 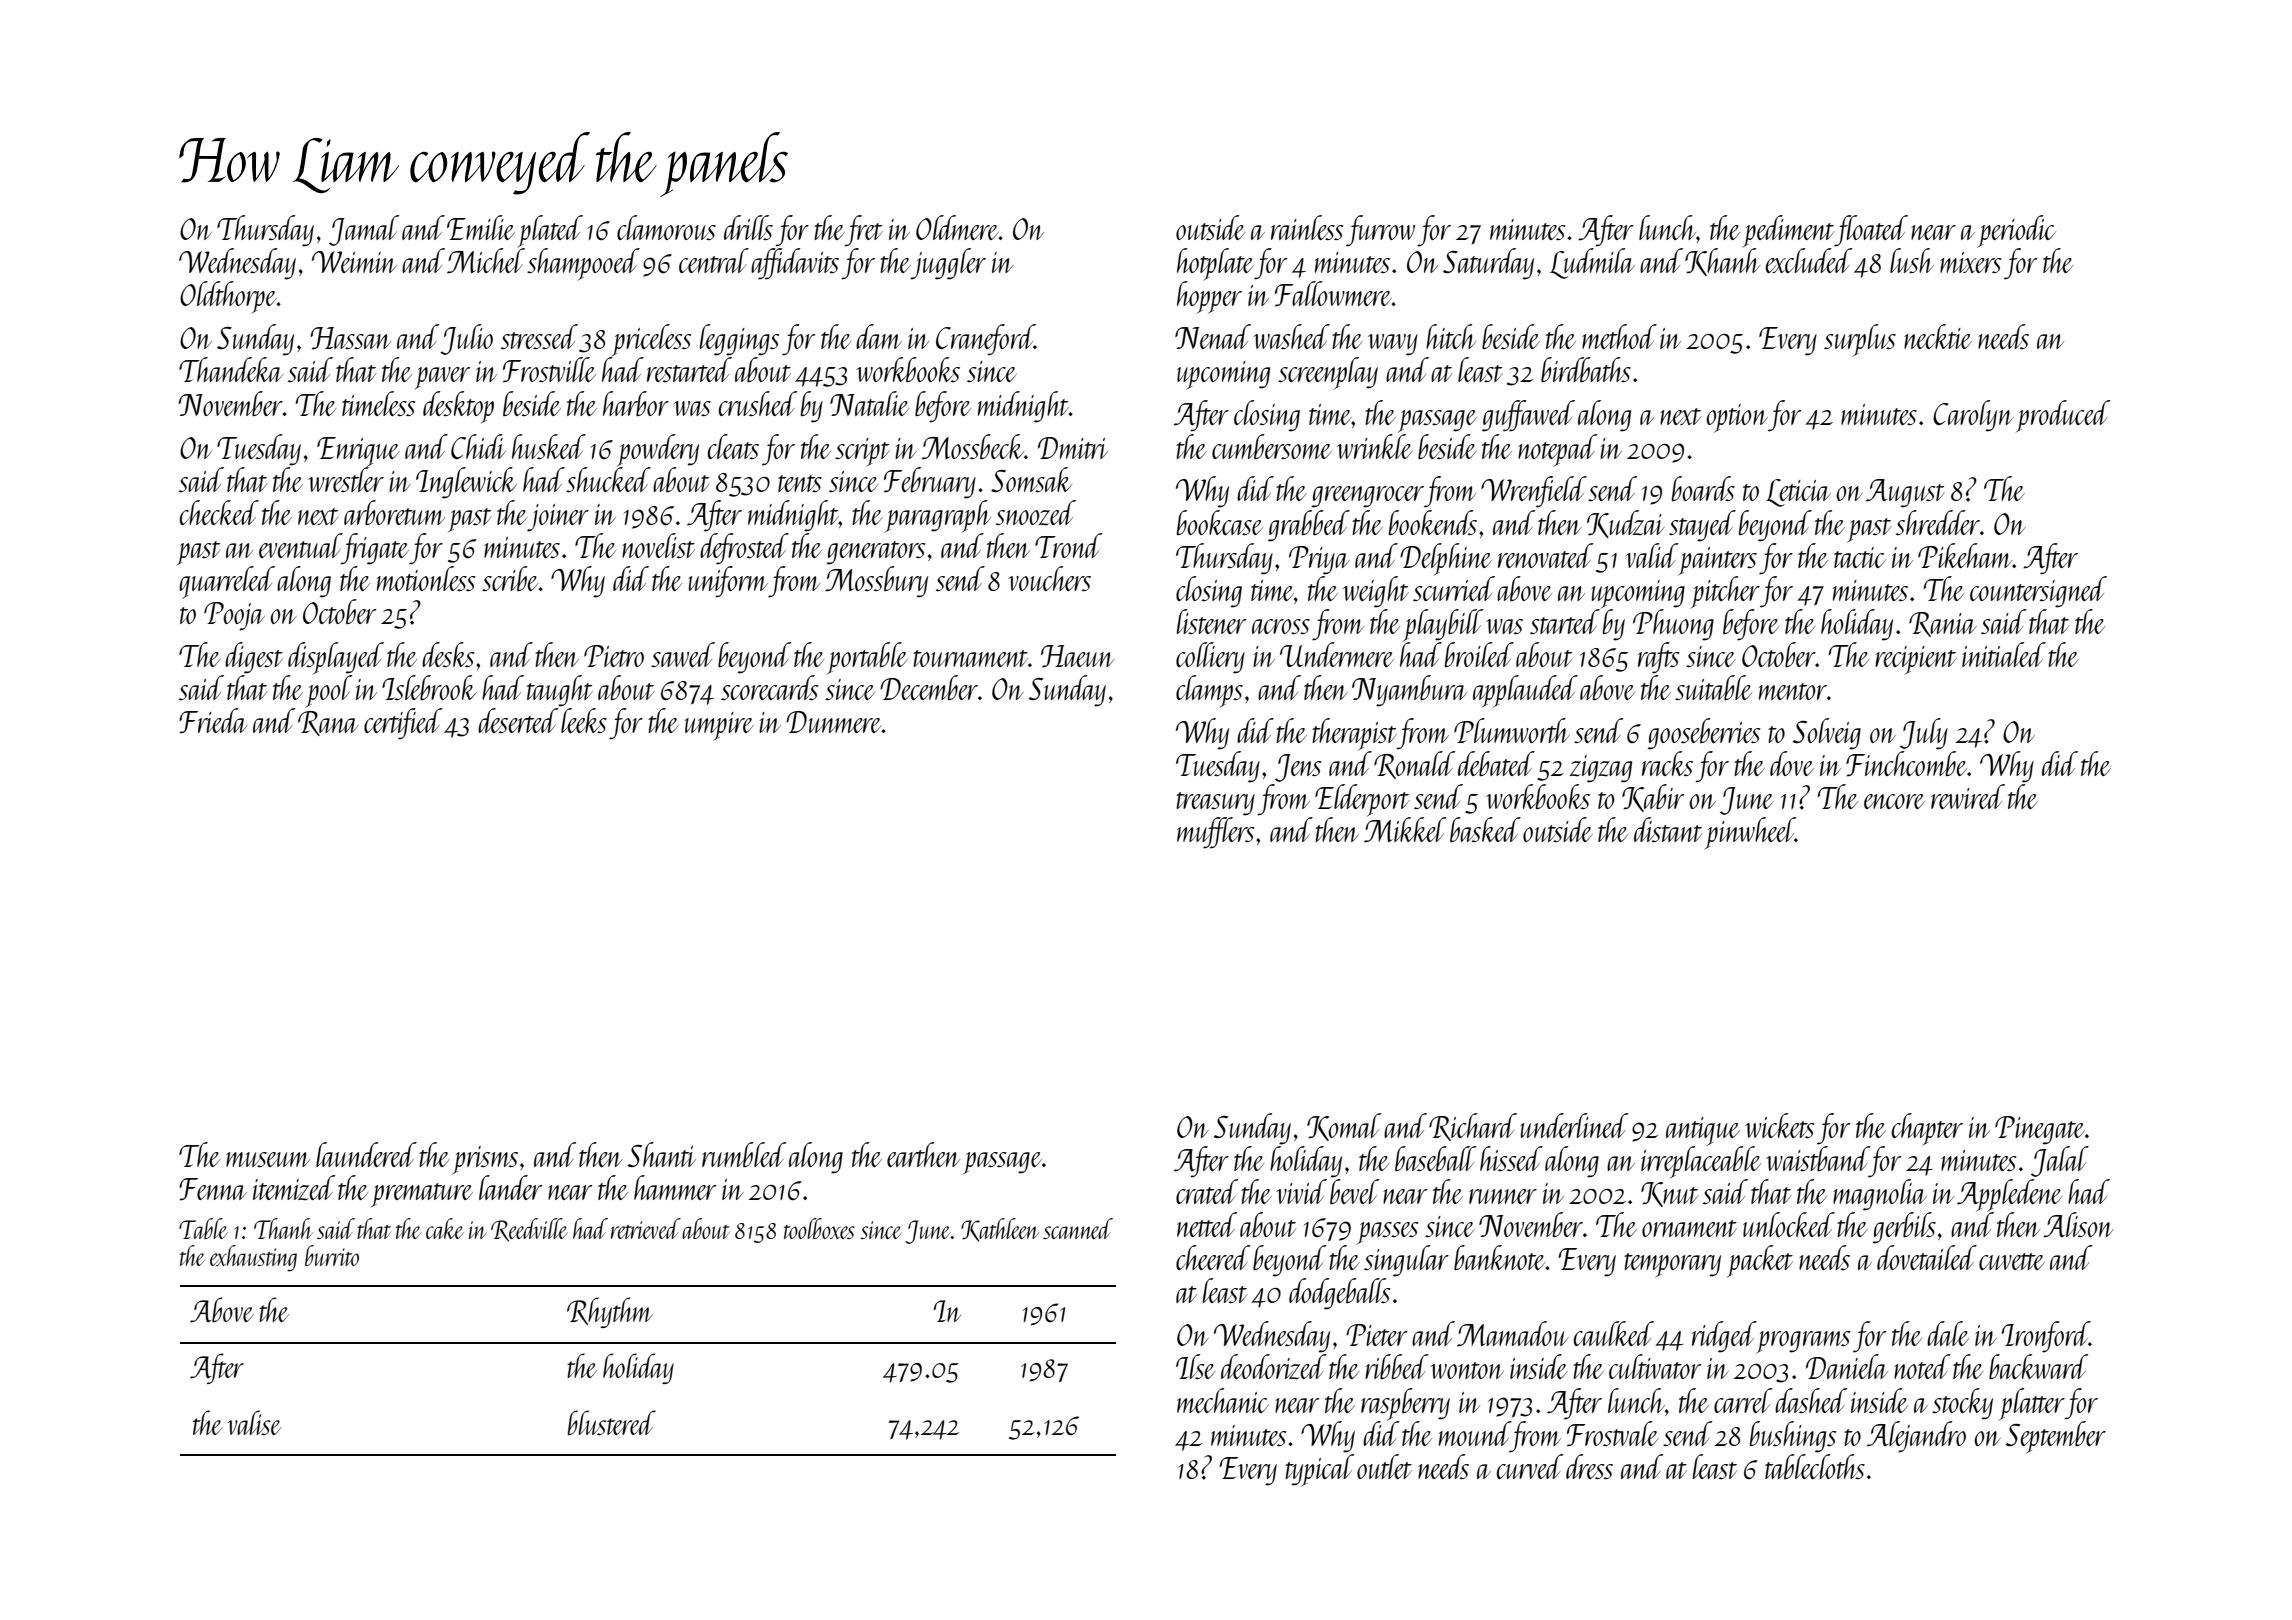 What do you see at coordinates (2016, 231) in the page?
I see `periodic` at bounding box center [2016, 231].
